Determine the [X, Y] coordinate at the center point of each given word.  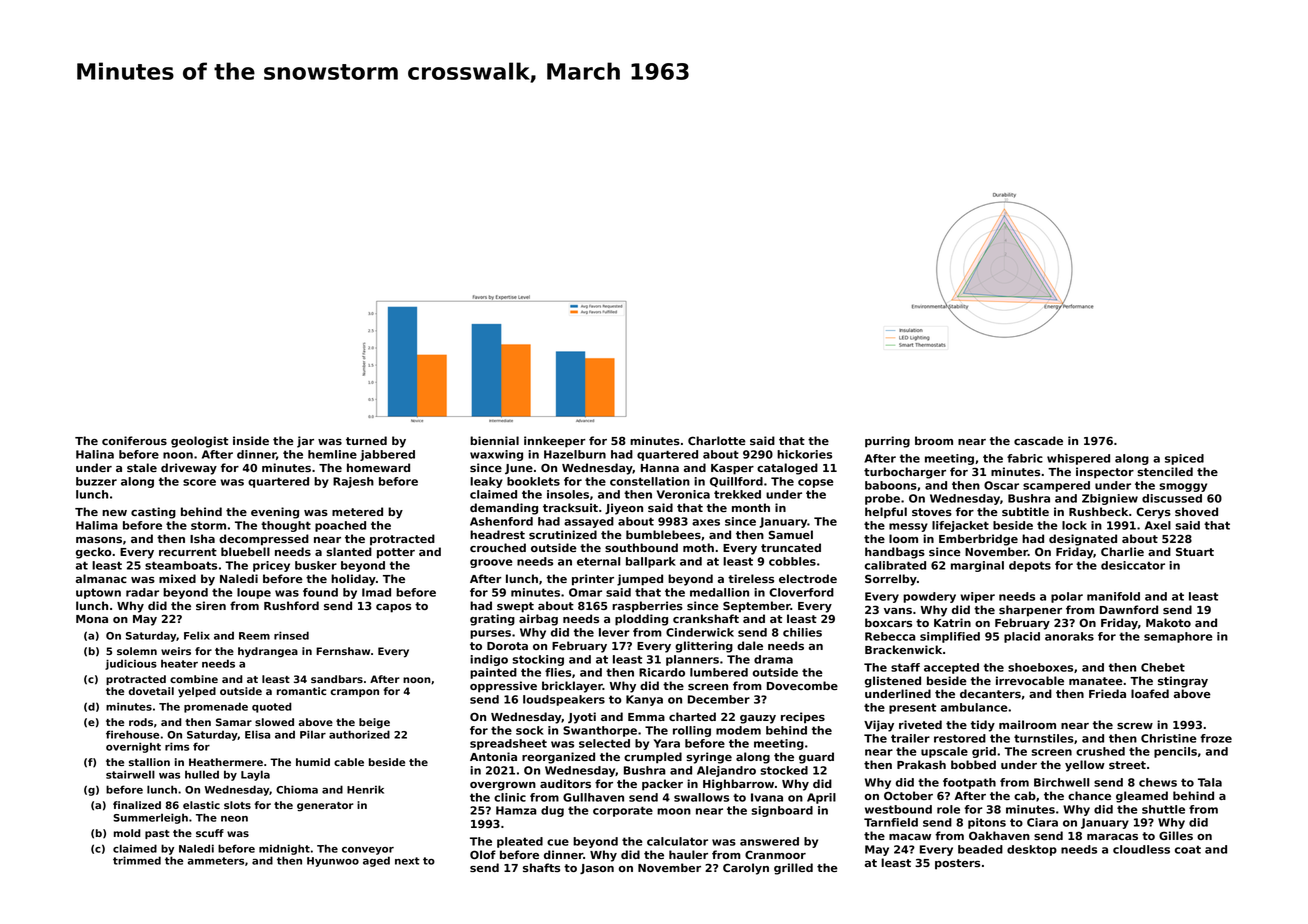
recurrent [188, 552]
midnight [284, 849]
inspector [1105, 473]
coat [1188, 849]
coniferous [134, 440]
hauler [688, 854]
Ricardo [662, 672]
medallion [719, 592]
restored [960, 738]
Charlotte [717, 440]
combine [194, 679]
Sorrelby [891, 580]
